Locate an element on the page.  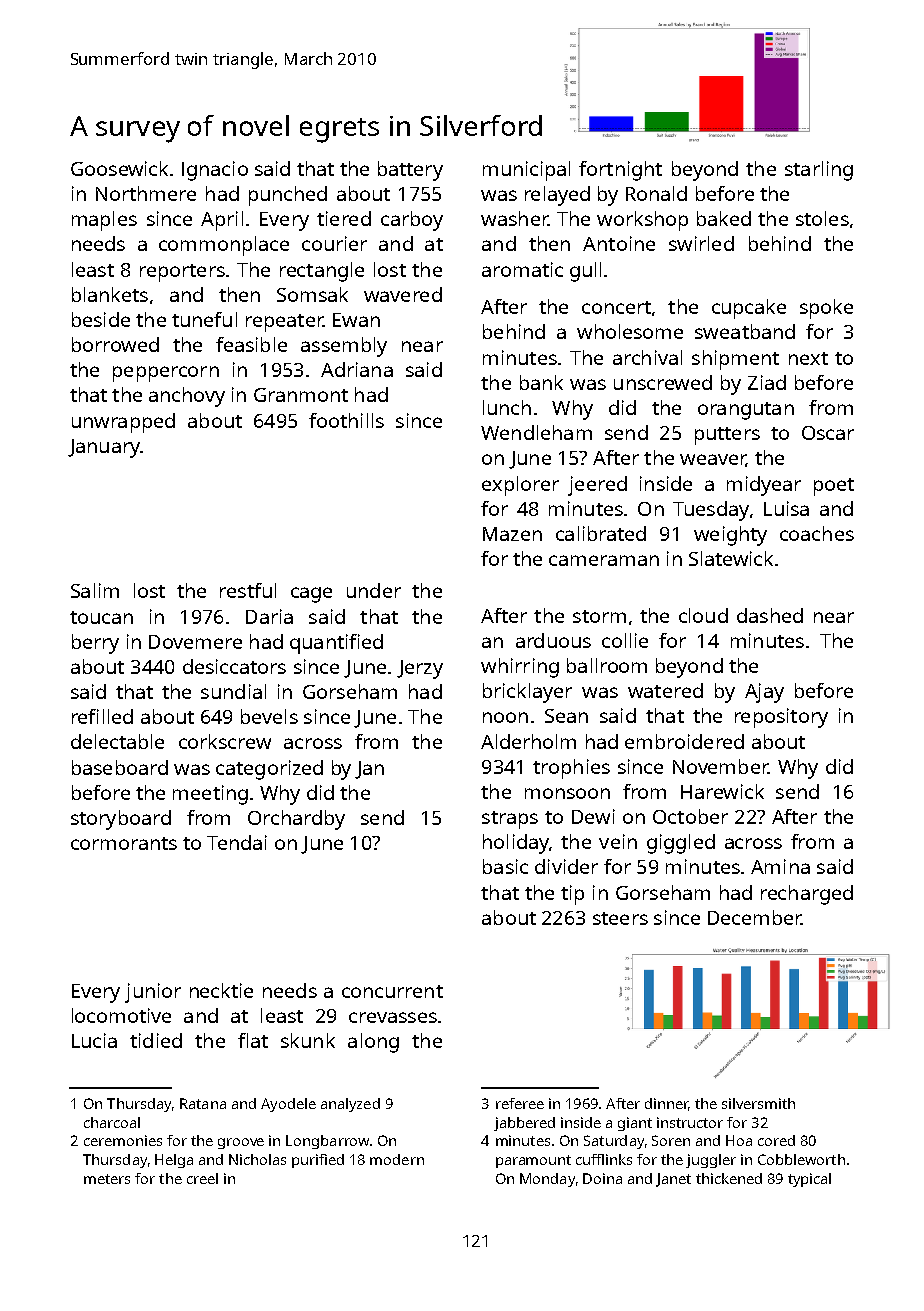
concurrent is located at coordinates (392, 991).
